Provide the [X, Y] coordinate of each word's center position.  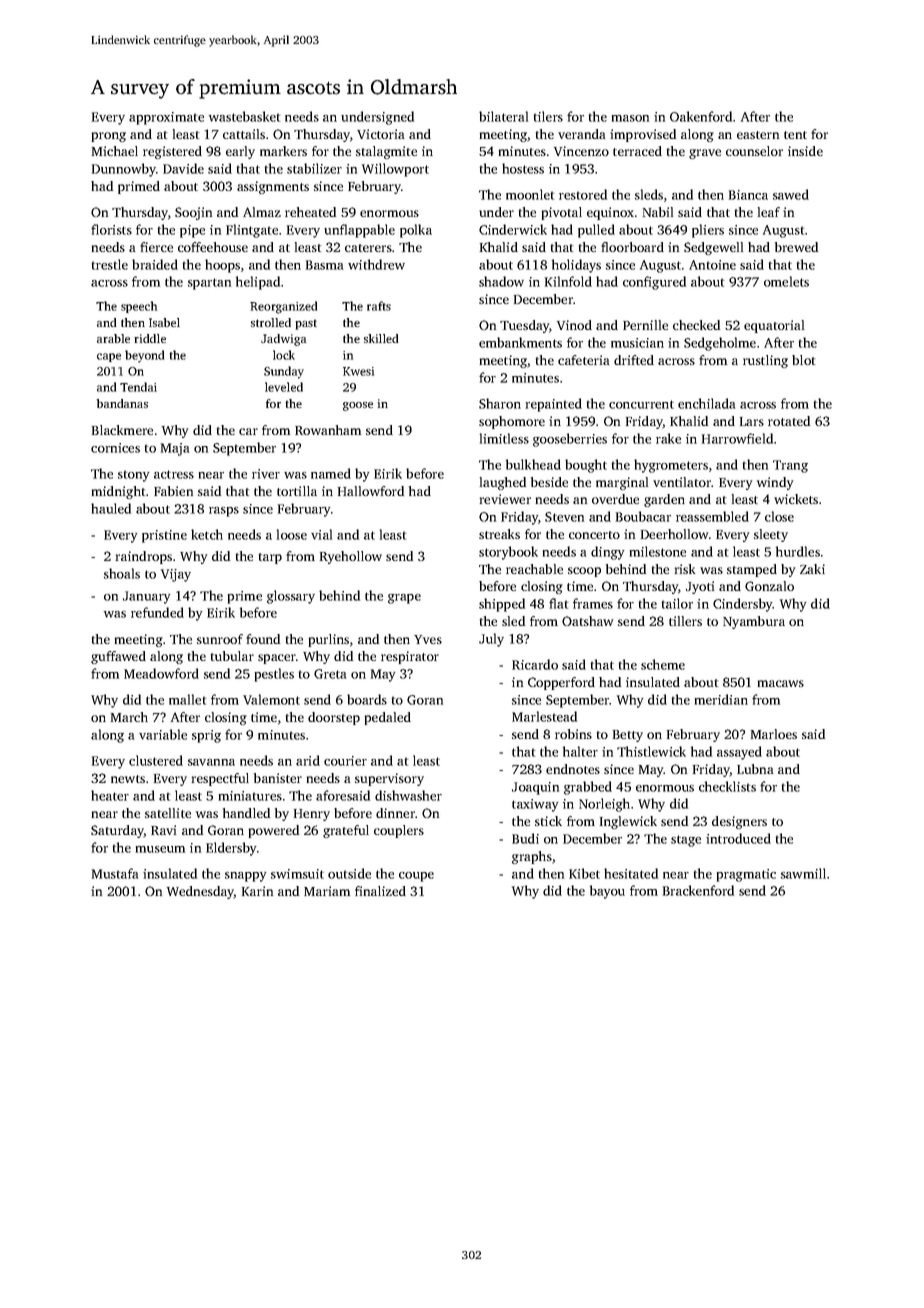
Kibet [584, 873]
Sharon [500, 403]
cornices [115, 448]
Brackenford [698, 890]
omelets [786, 281]
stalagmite [386, 152]
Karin [257, 891]
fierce [156, 247]
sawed [791, 194]
